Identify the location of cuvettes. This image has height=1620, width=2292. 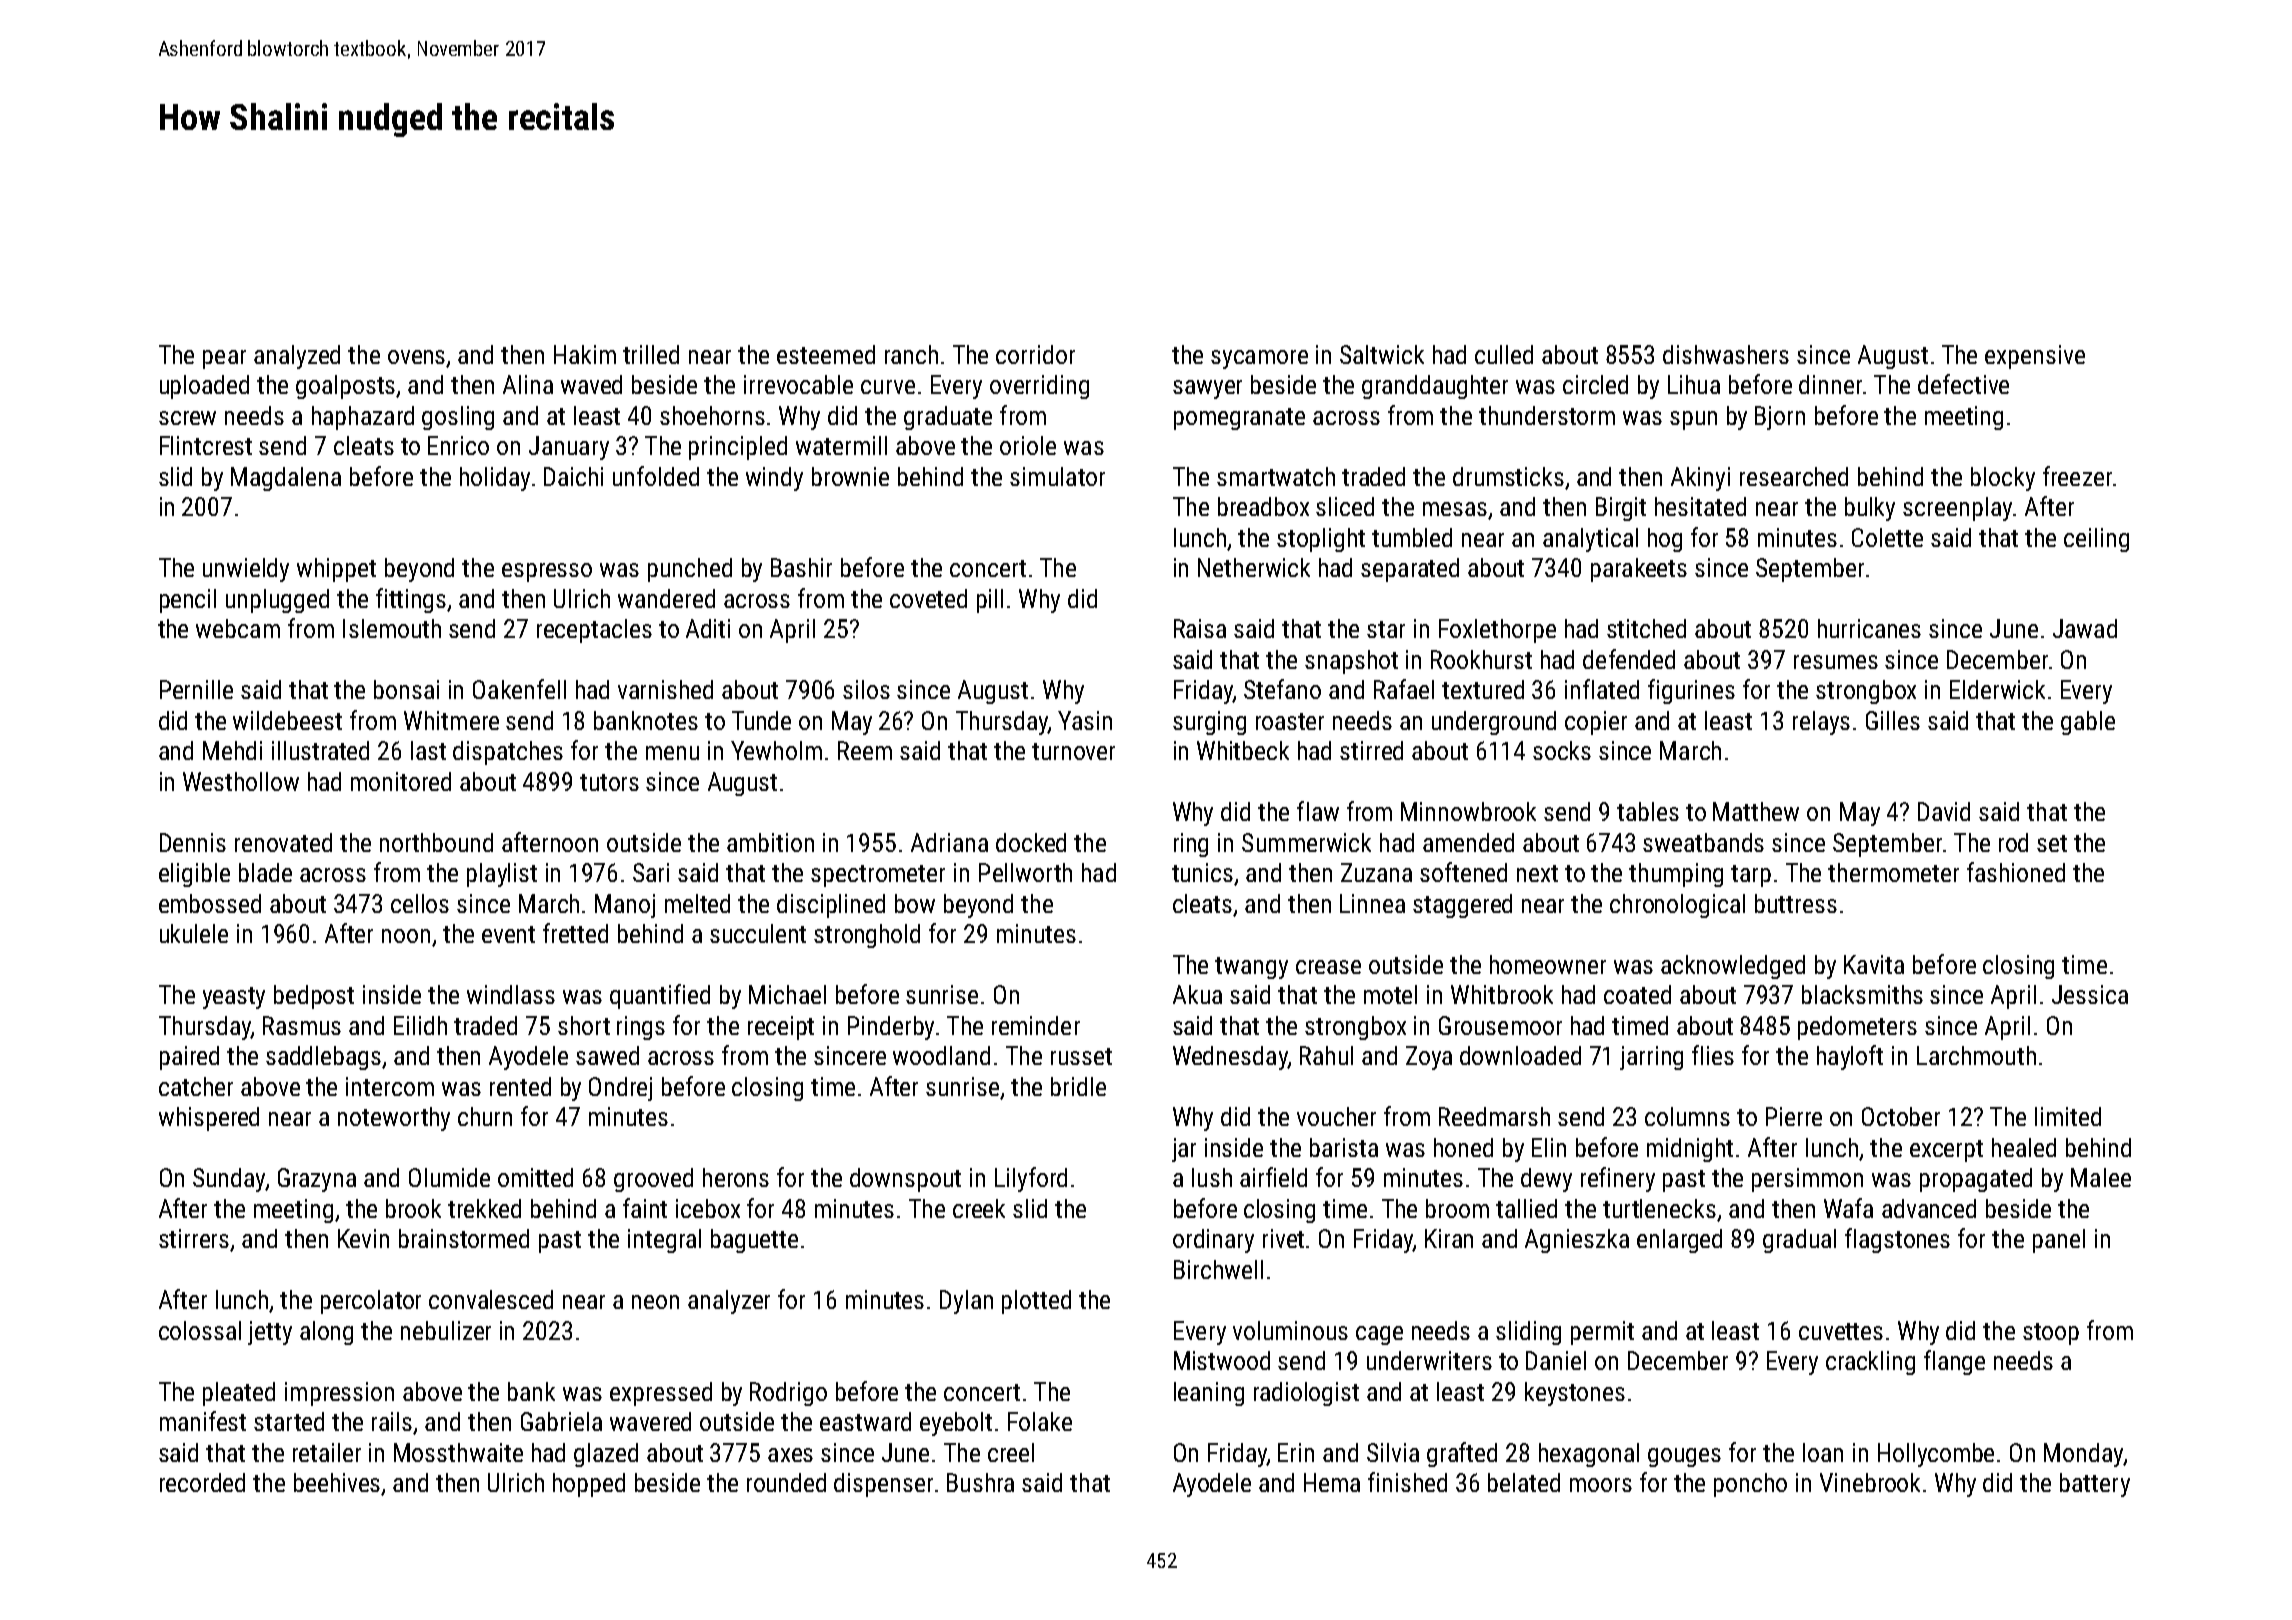
(1841, 1331).
